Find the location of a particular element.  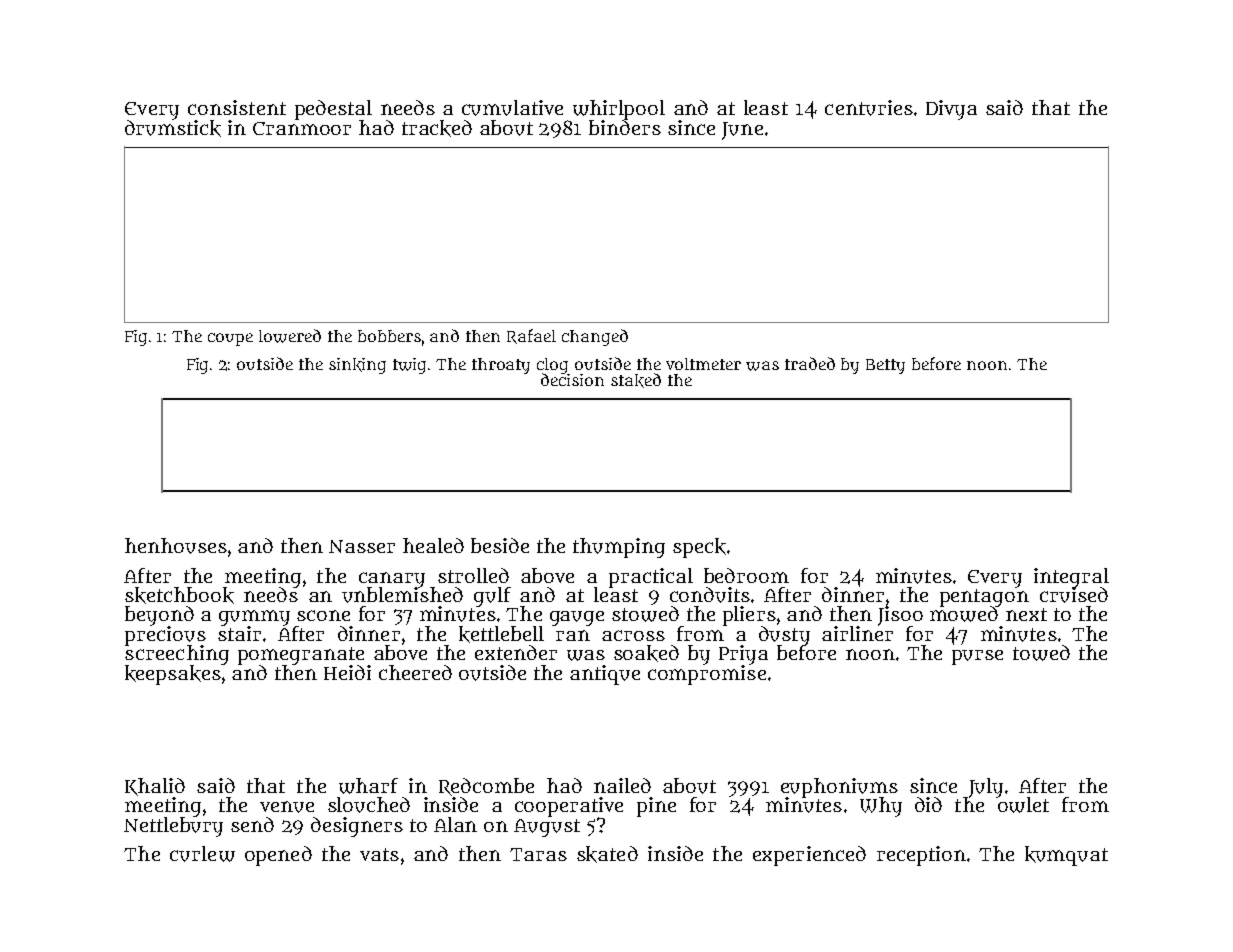

pentagon is located at coordinates (984, 598).
